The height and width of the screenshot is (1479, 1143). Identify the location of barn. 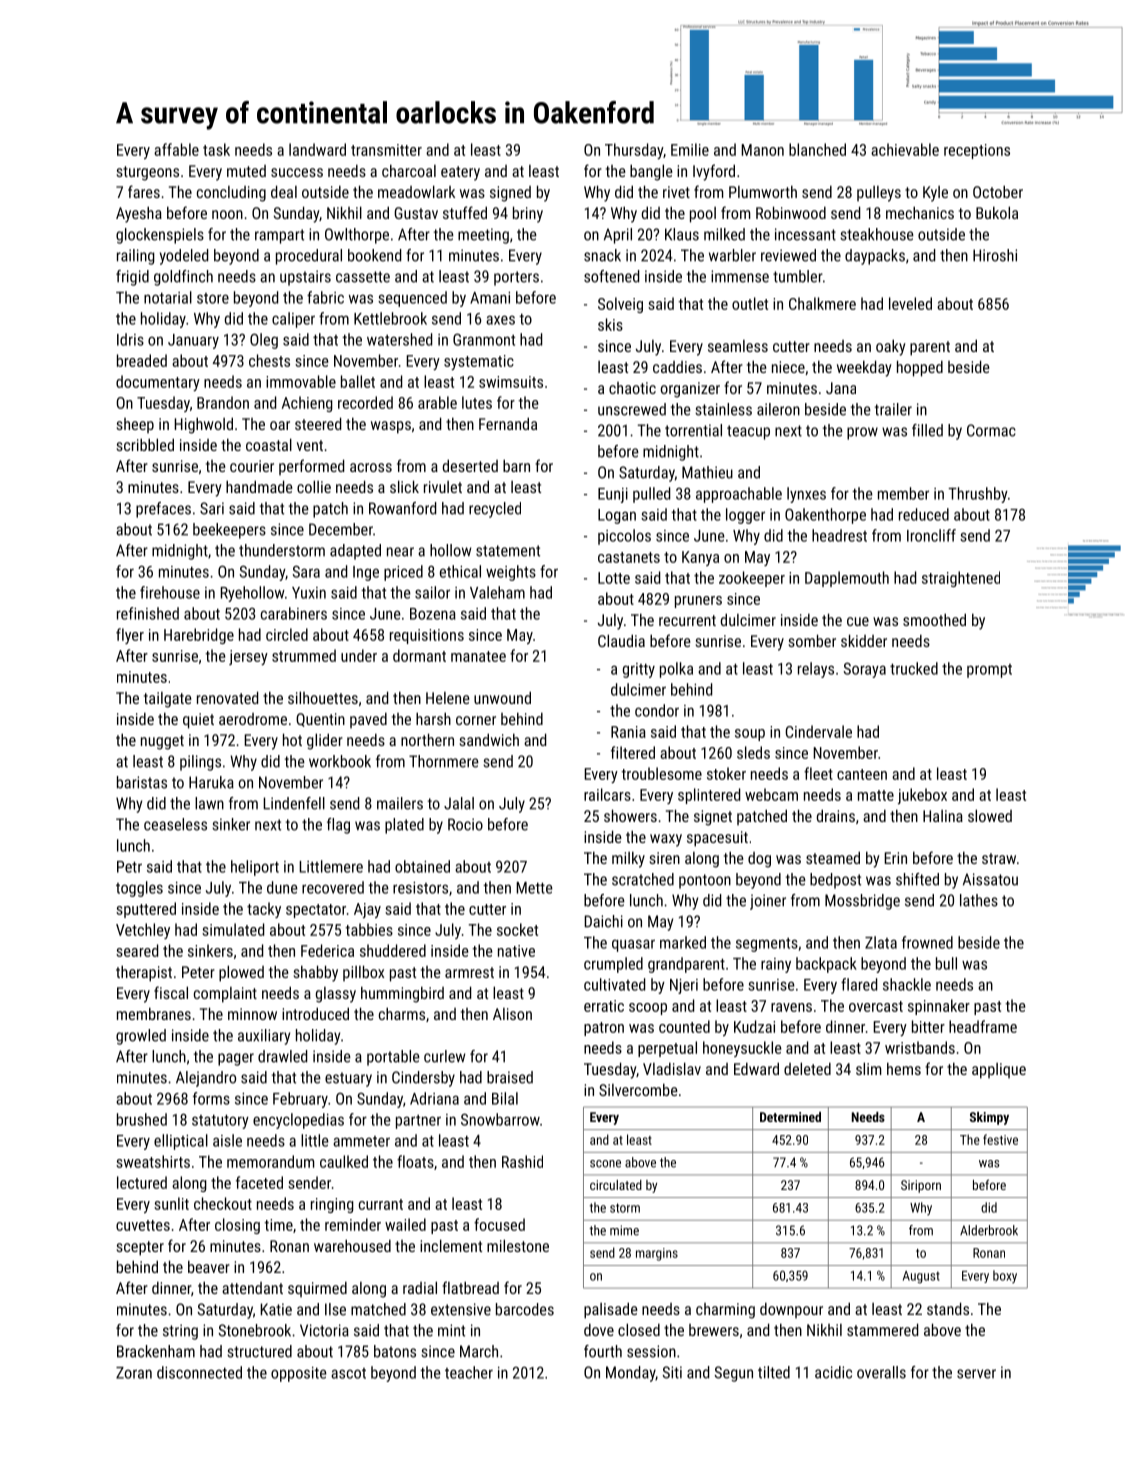
(516, 465).
